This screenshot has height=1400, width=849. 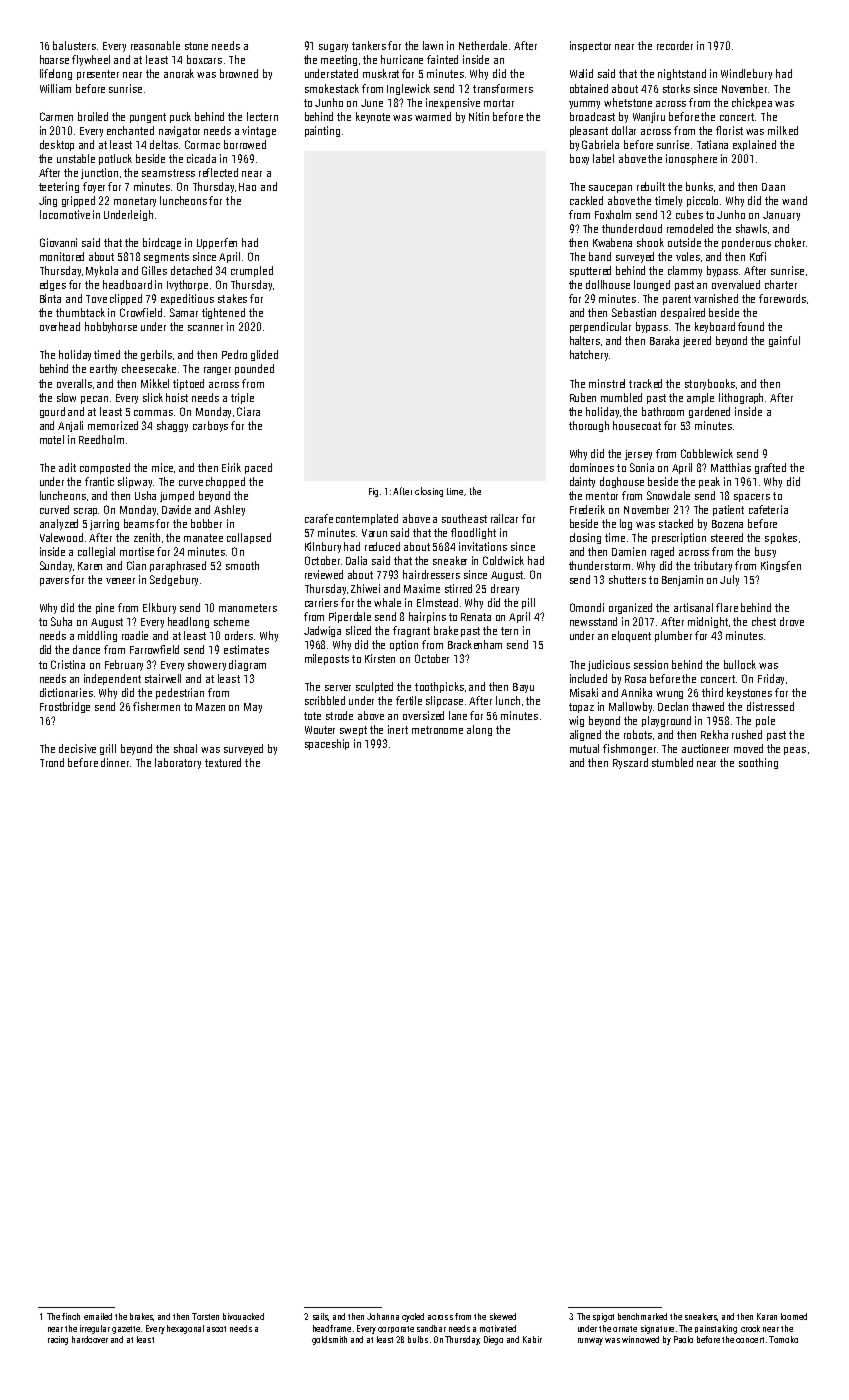 What do you see at coordinates (433, 116) in the screenshot?
I see `warmed` at bounding box center [433, 116].
